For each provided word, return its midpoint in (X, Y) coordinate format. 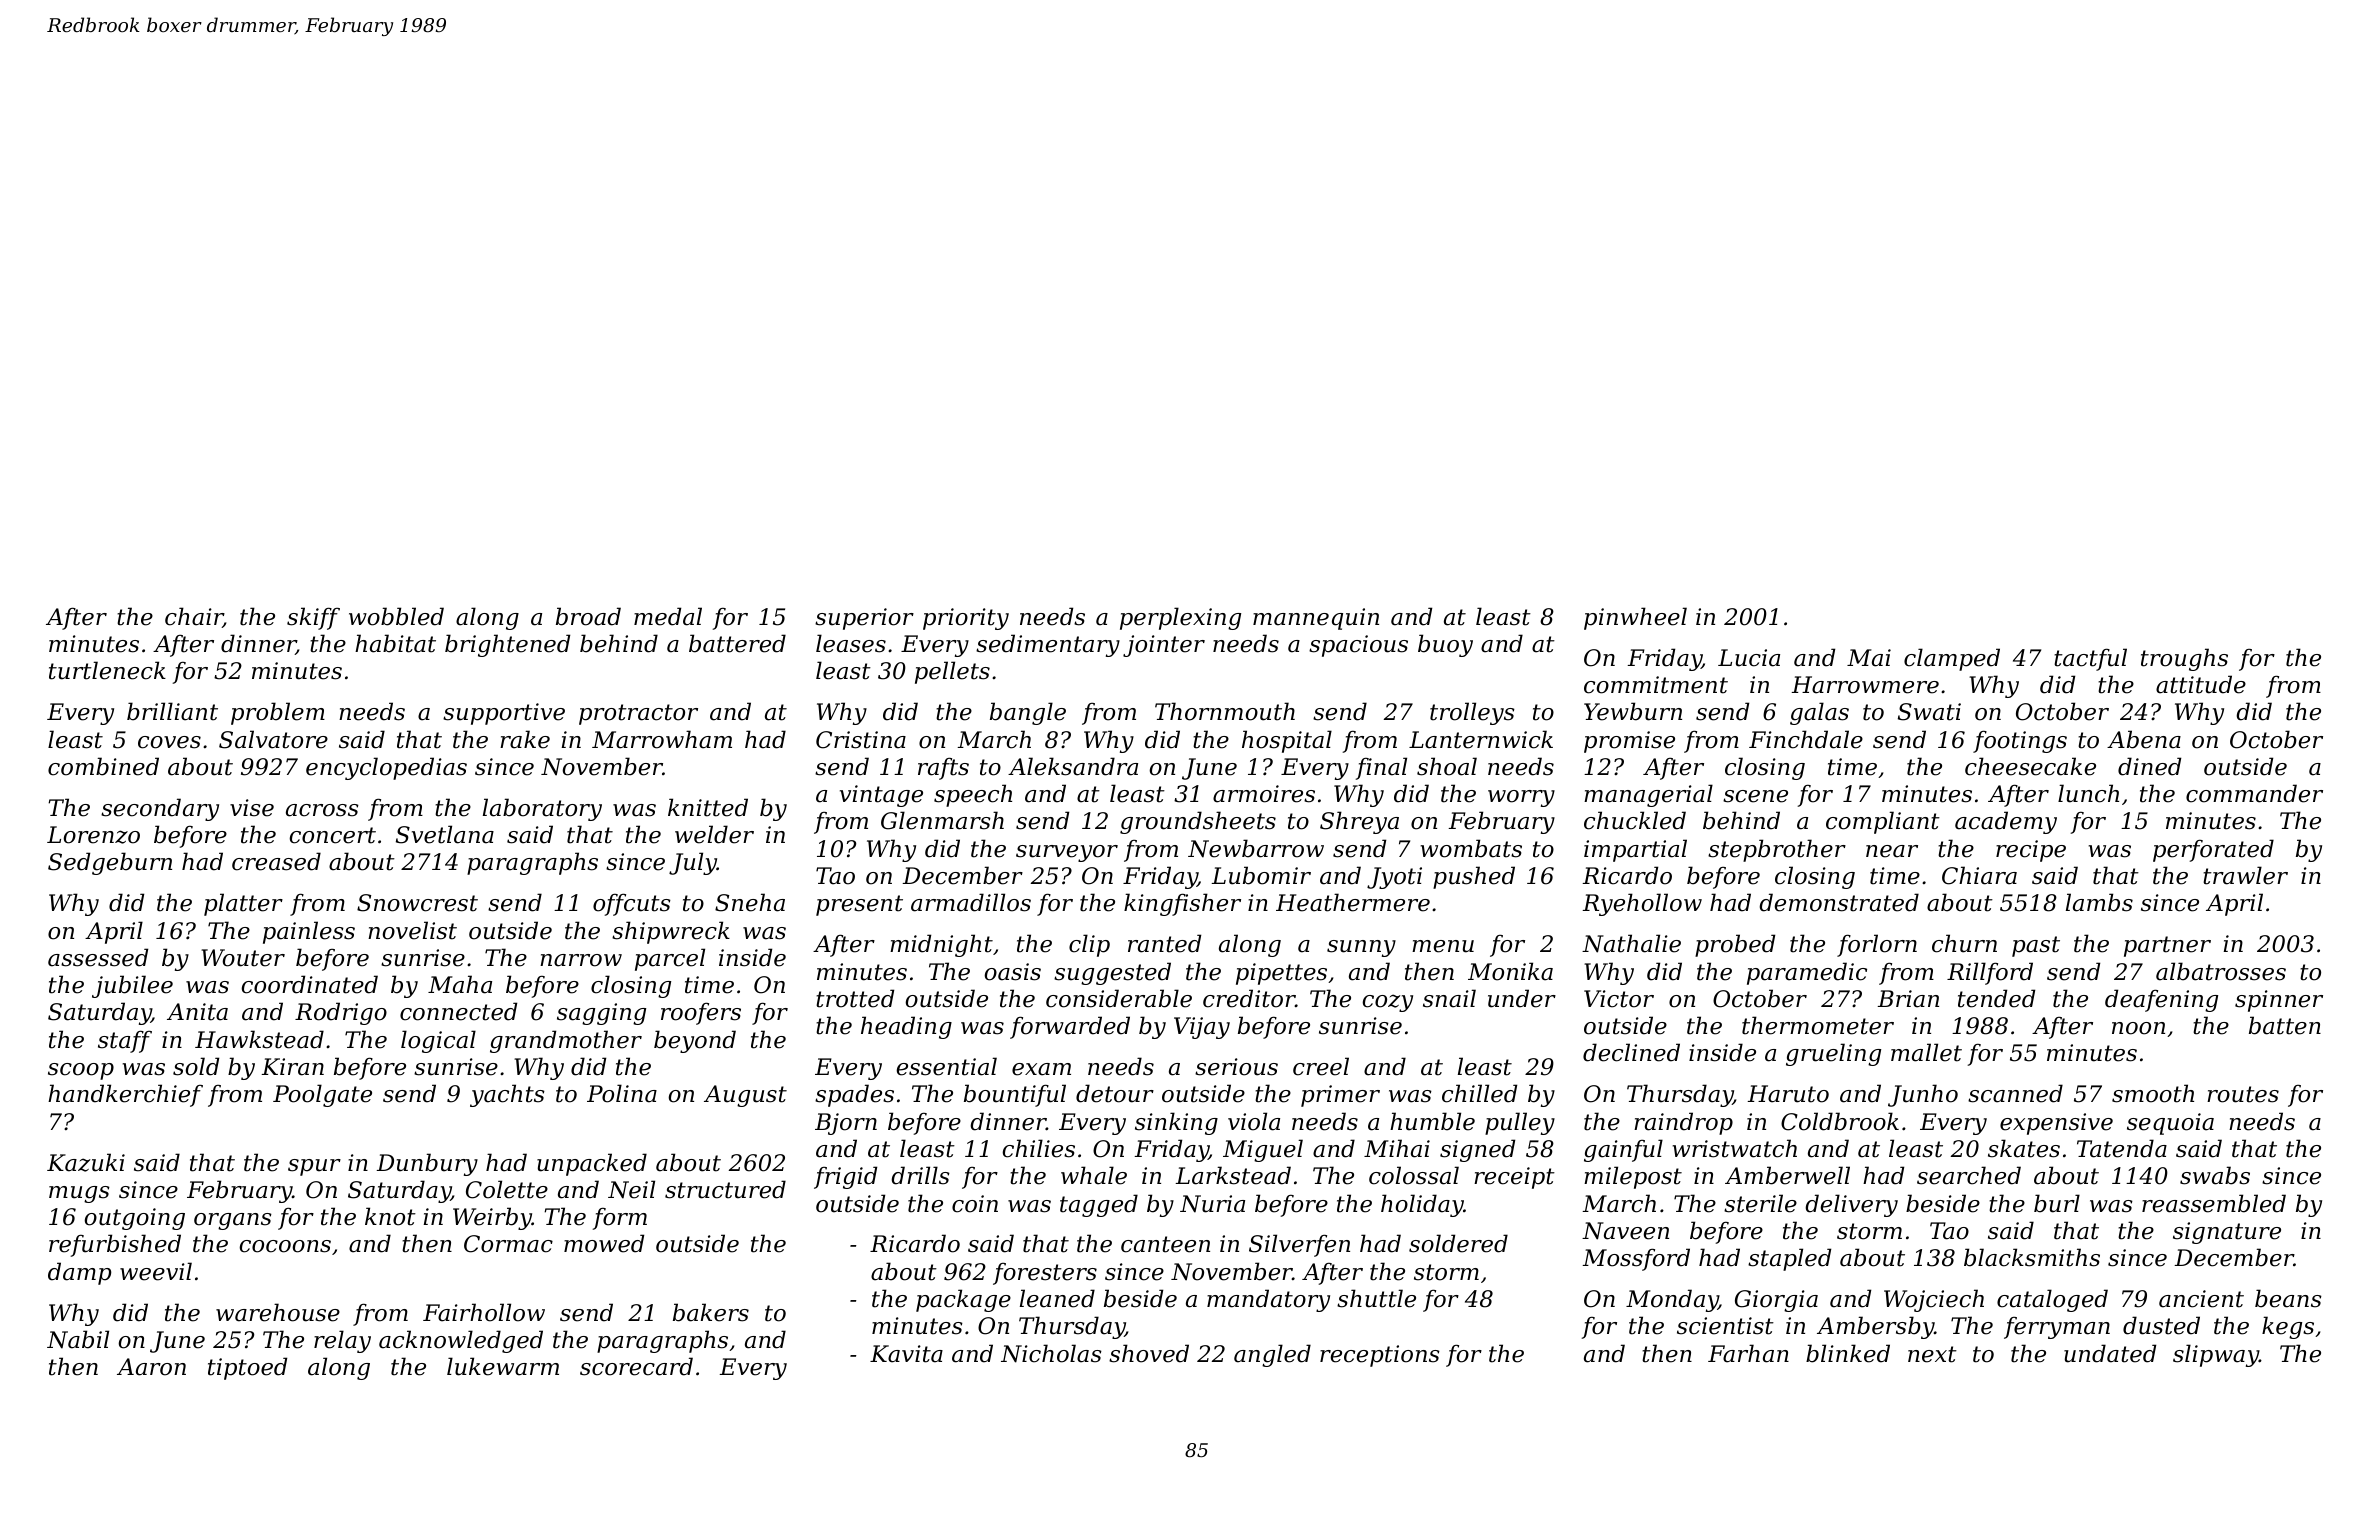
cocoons (285, 1246)
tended (1996, 998)
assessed (98, 957)
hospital (1287, 741)
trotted (855, 998)
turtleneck (107, 670)
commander (2254, 793)
